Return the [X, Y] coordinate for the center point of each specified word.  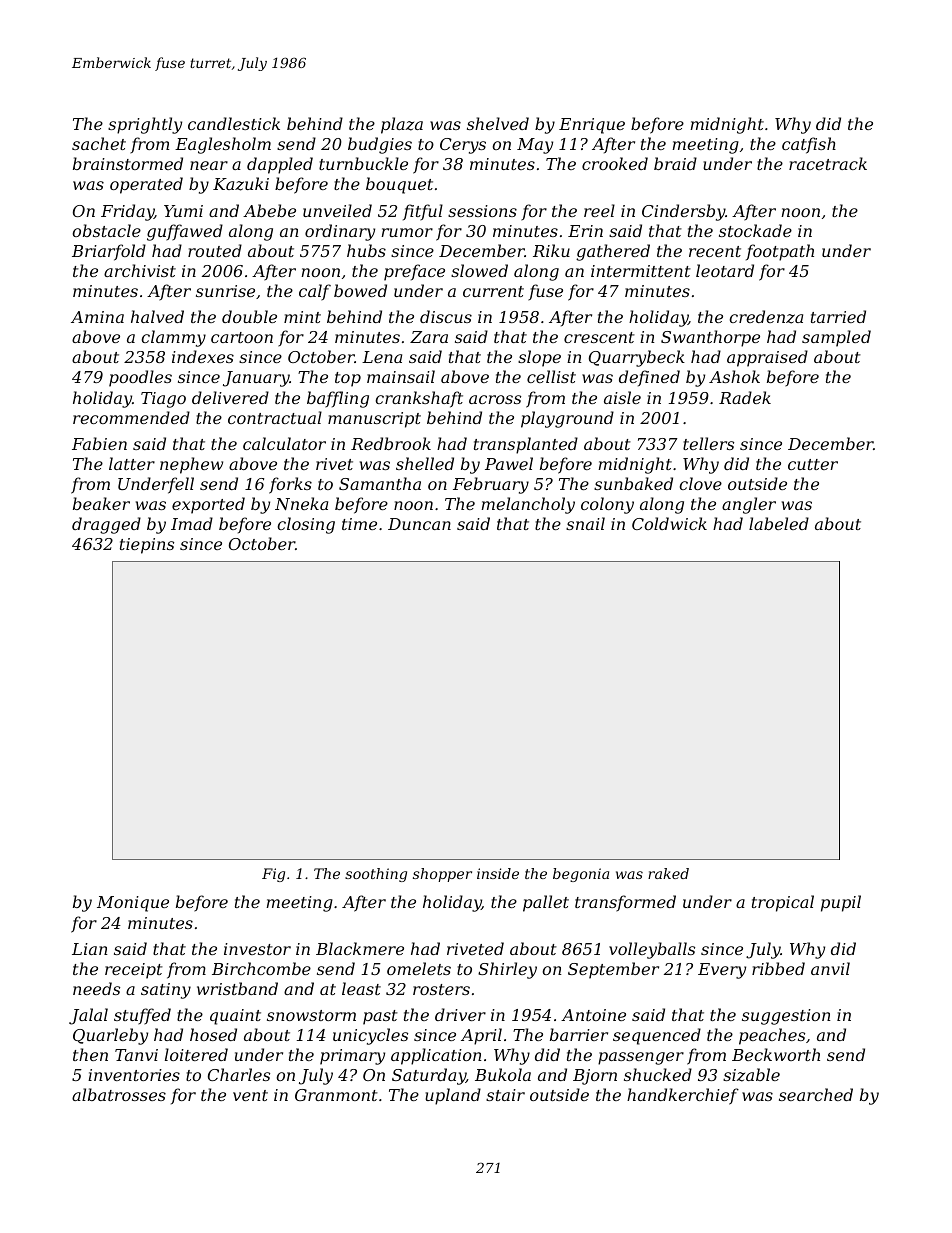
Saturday [429, 1076]
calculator [284, 443]
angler [749, 505]
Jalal [88, 1016]
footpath [780, 252]
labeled [779, 523]
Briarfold [109, 252]
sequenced [657, 1036]
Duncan [419, 524]
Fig [273, 875]
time [359, 524]
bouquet [399, 185]
